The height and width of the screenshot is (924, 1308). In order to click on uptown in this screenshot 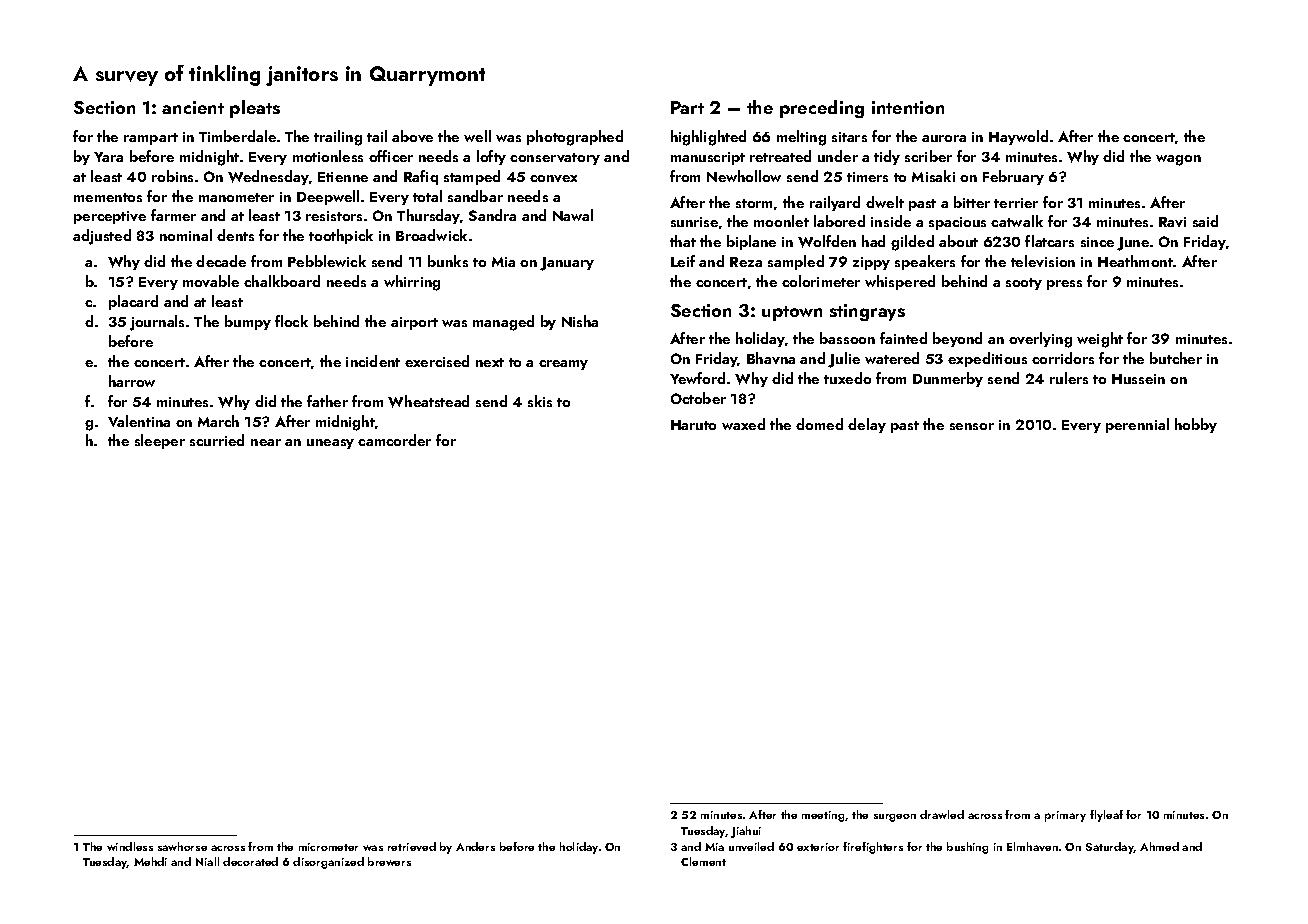, I will do `click(792, 313)`.
